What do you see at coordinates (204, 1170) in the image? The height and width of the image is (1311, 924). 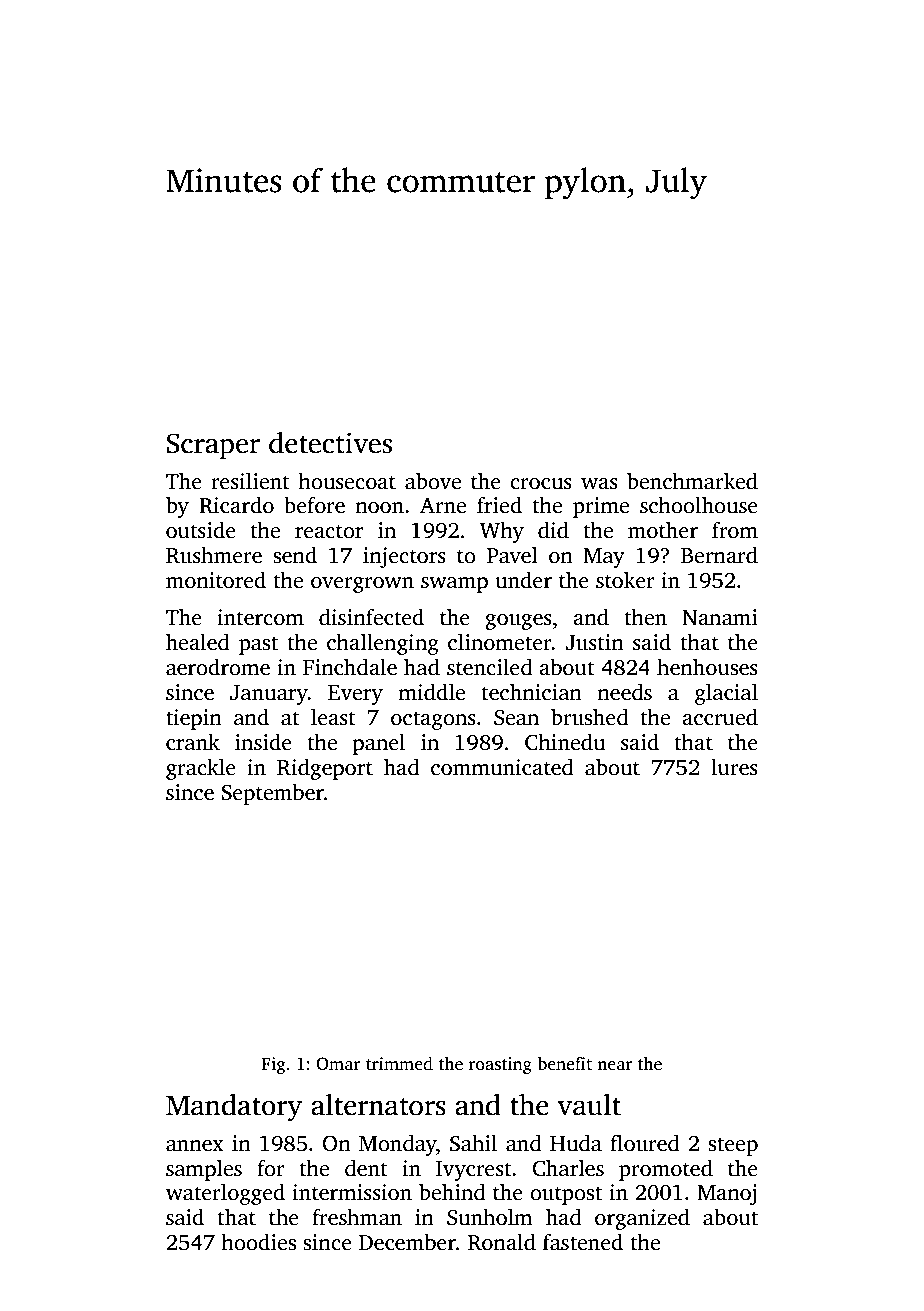 I see `samples` at bounding box center [204, 1170].
